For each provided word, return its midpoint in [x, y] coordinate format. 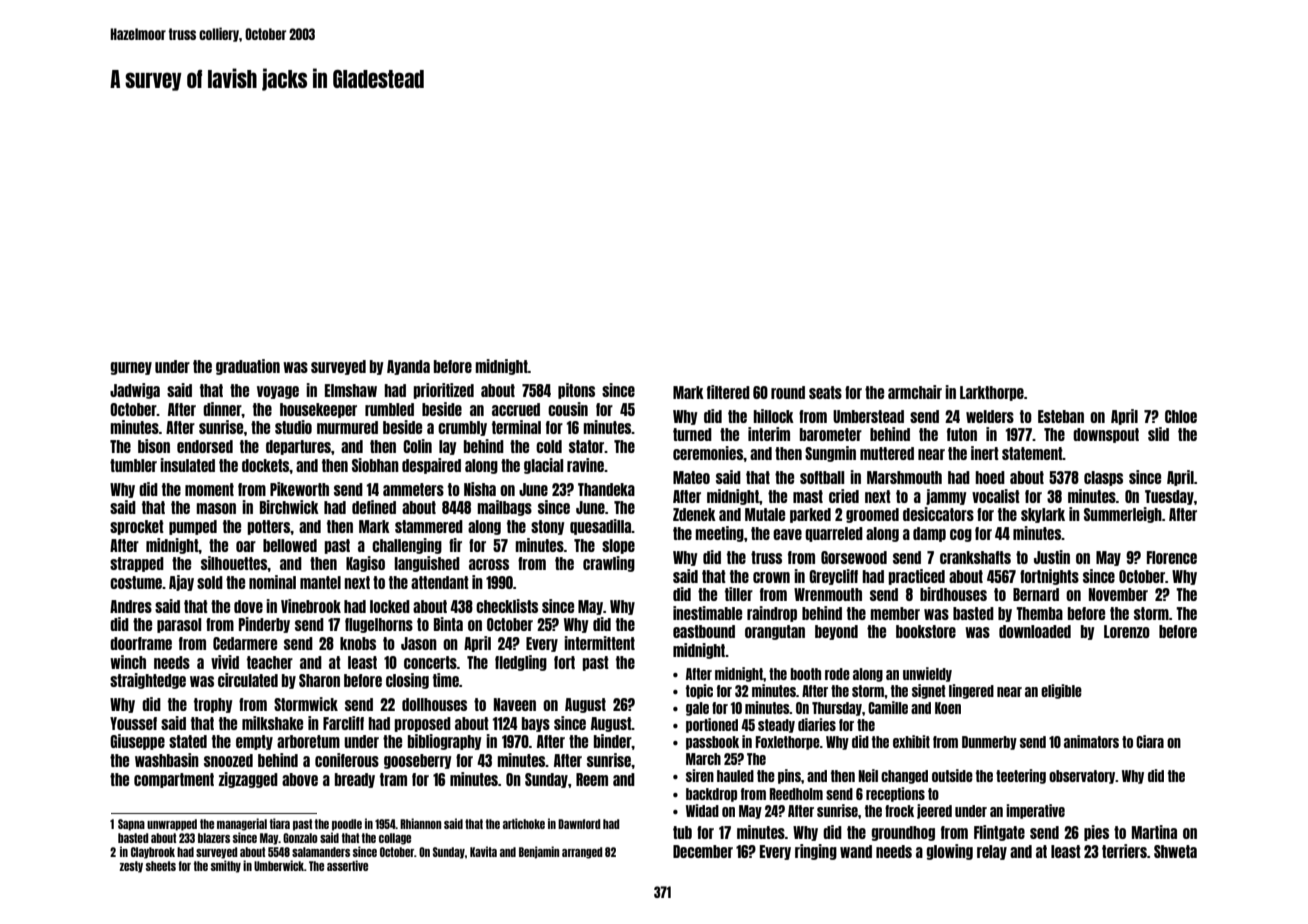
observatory [1082, 777]
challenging [407, 546]
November [1118, 594]
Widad [702, 810]
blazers [214, 838]
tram [393, 779]
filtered [728, 392]
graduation [248, 367]
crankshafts [975, 557]
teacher [270, 662]
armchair [915, 392]
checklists [507, 606]
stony [548, 527]
